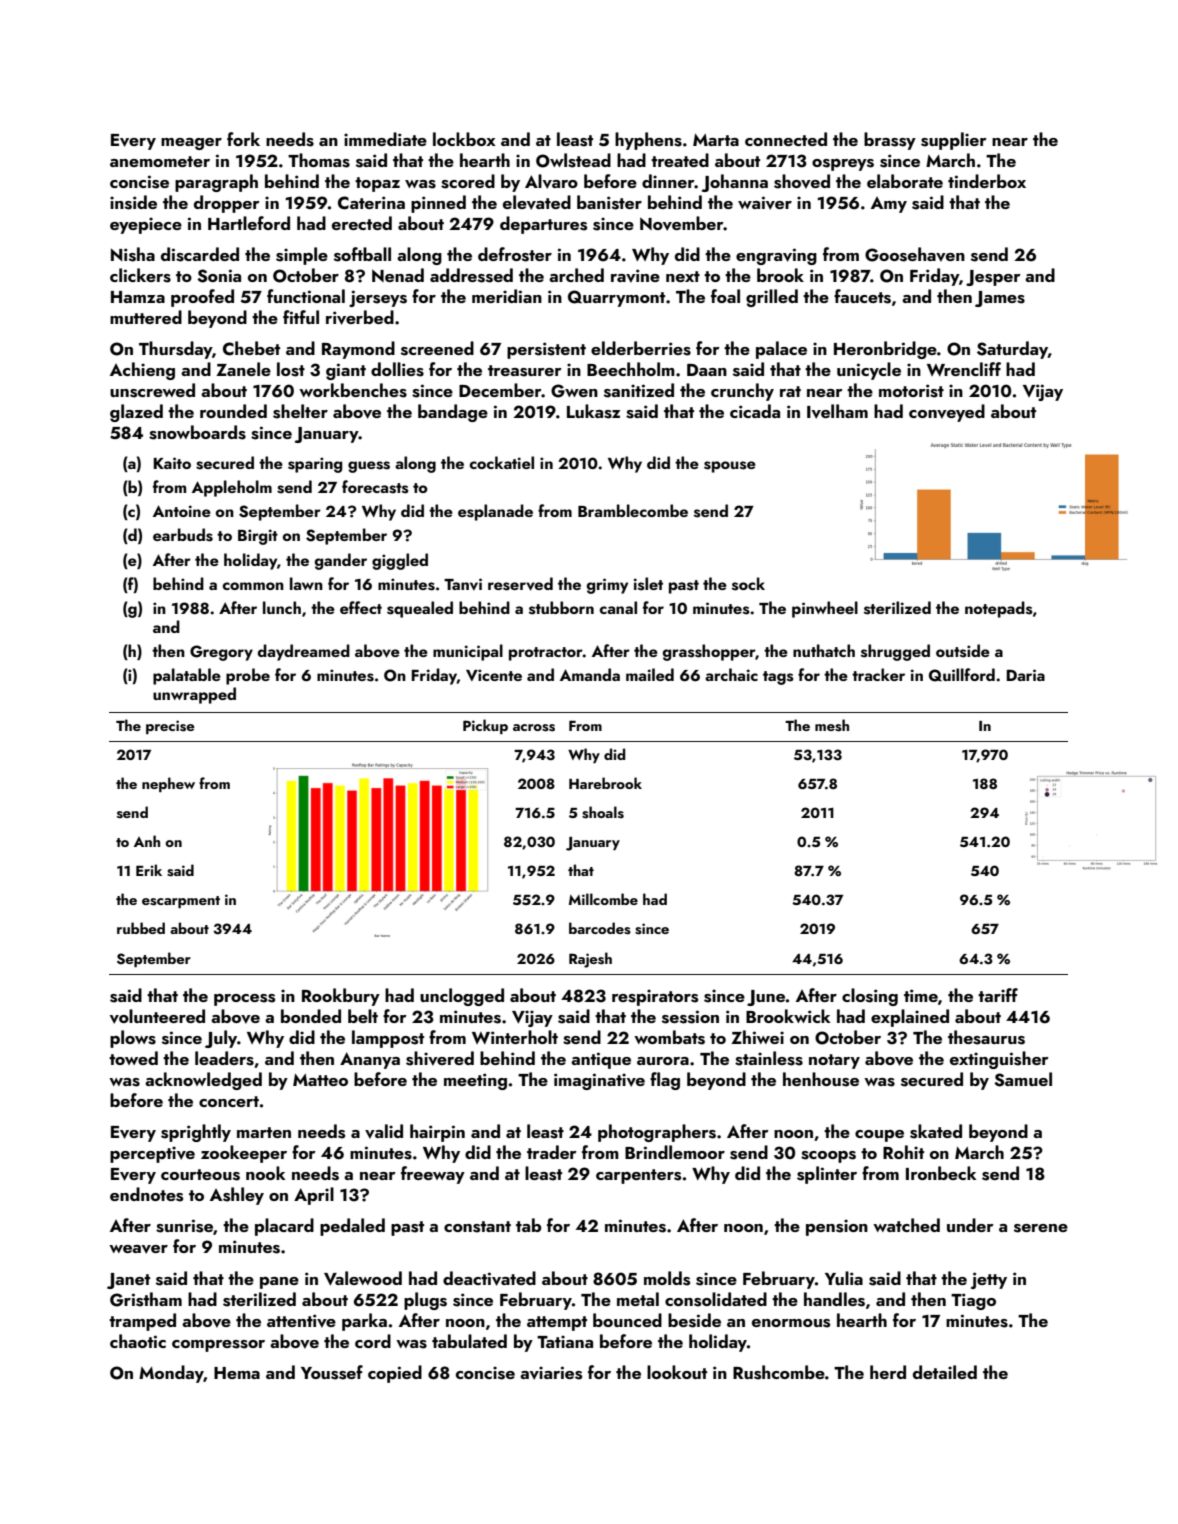 Image resolution: width=1178 pixels, height=1524 pixels. Describe the element at coordinates (237, 1373) in the screenshot. I see `Hema` at that location.
